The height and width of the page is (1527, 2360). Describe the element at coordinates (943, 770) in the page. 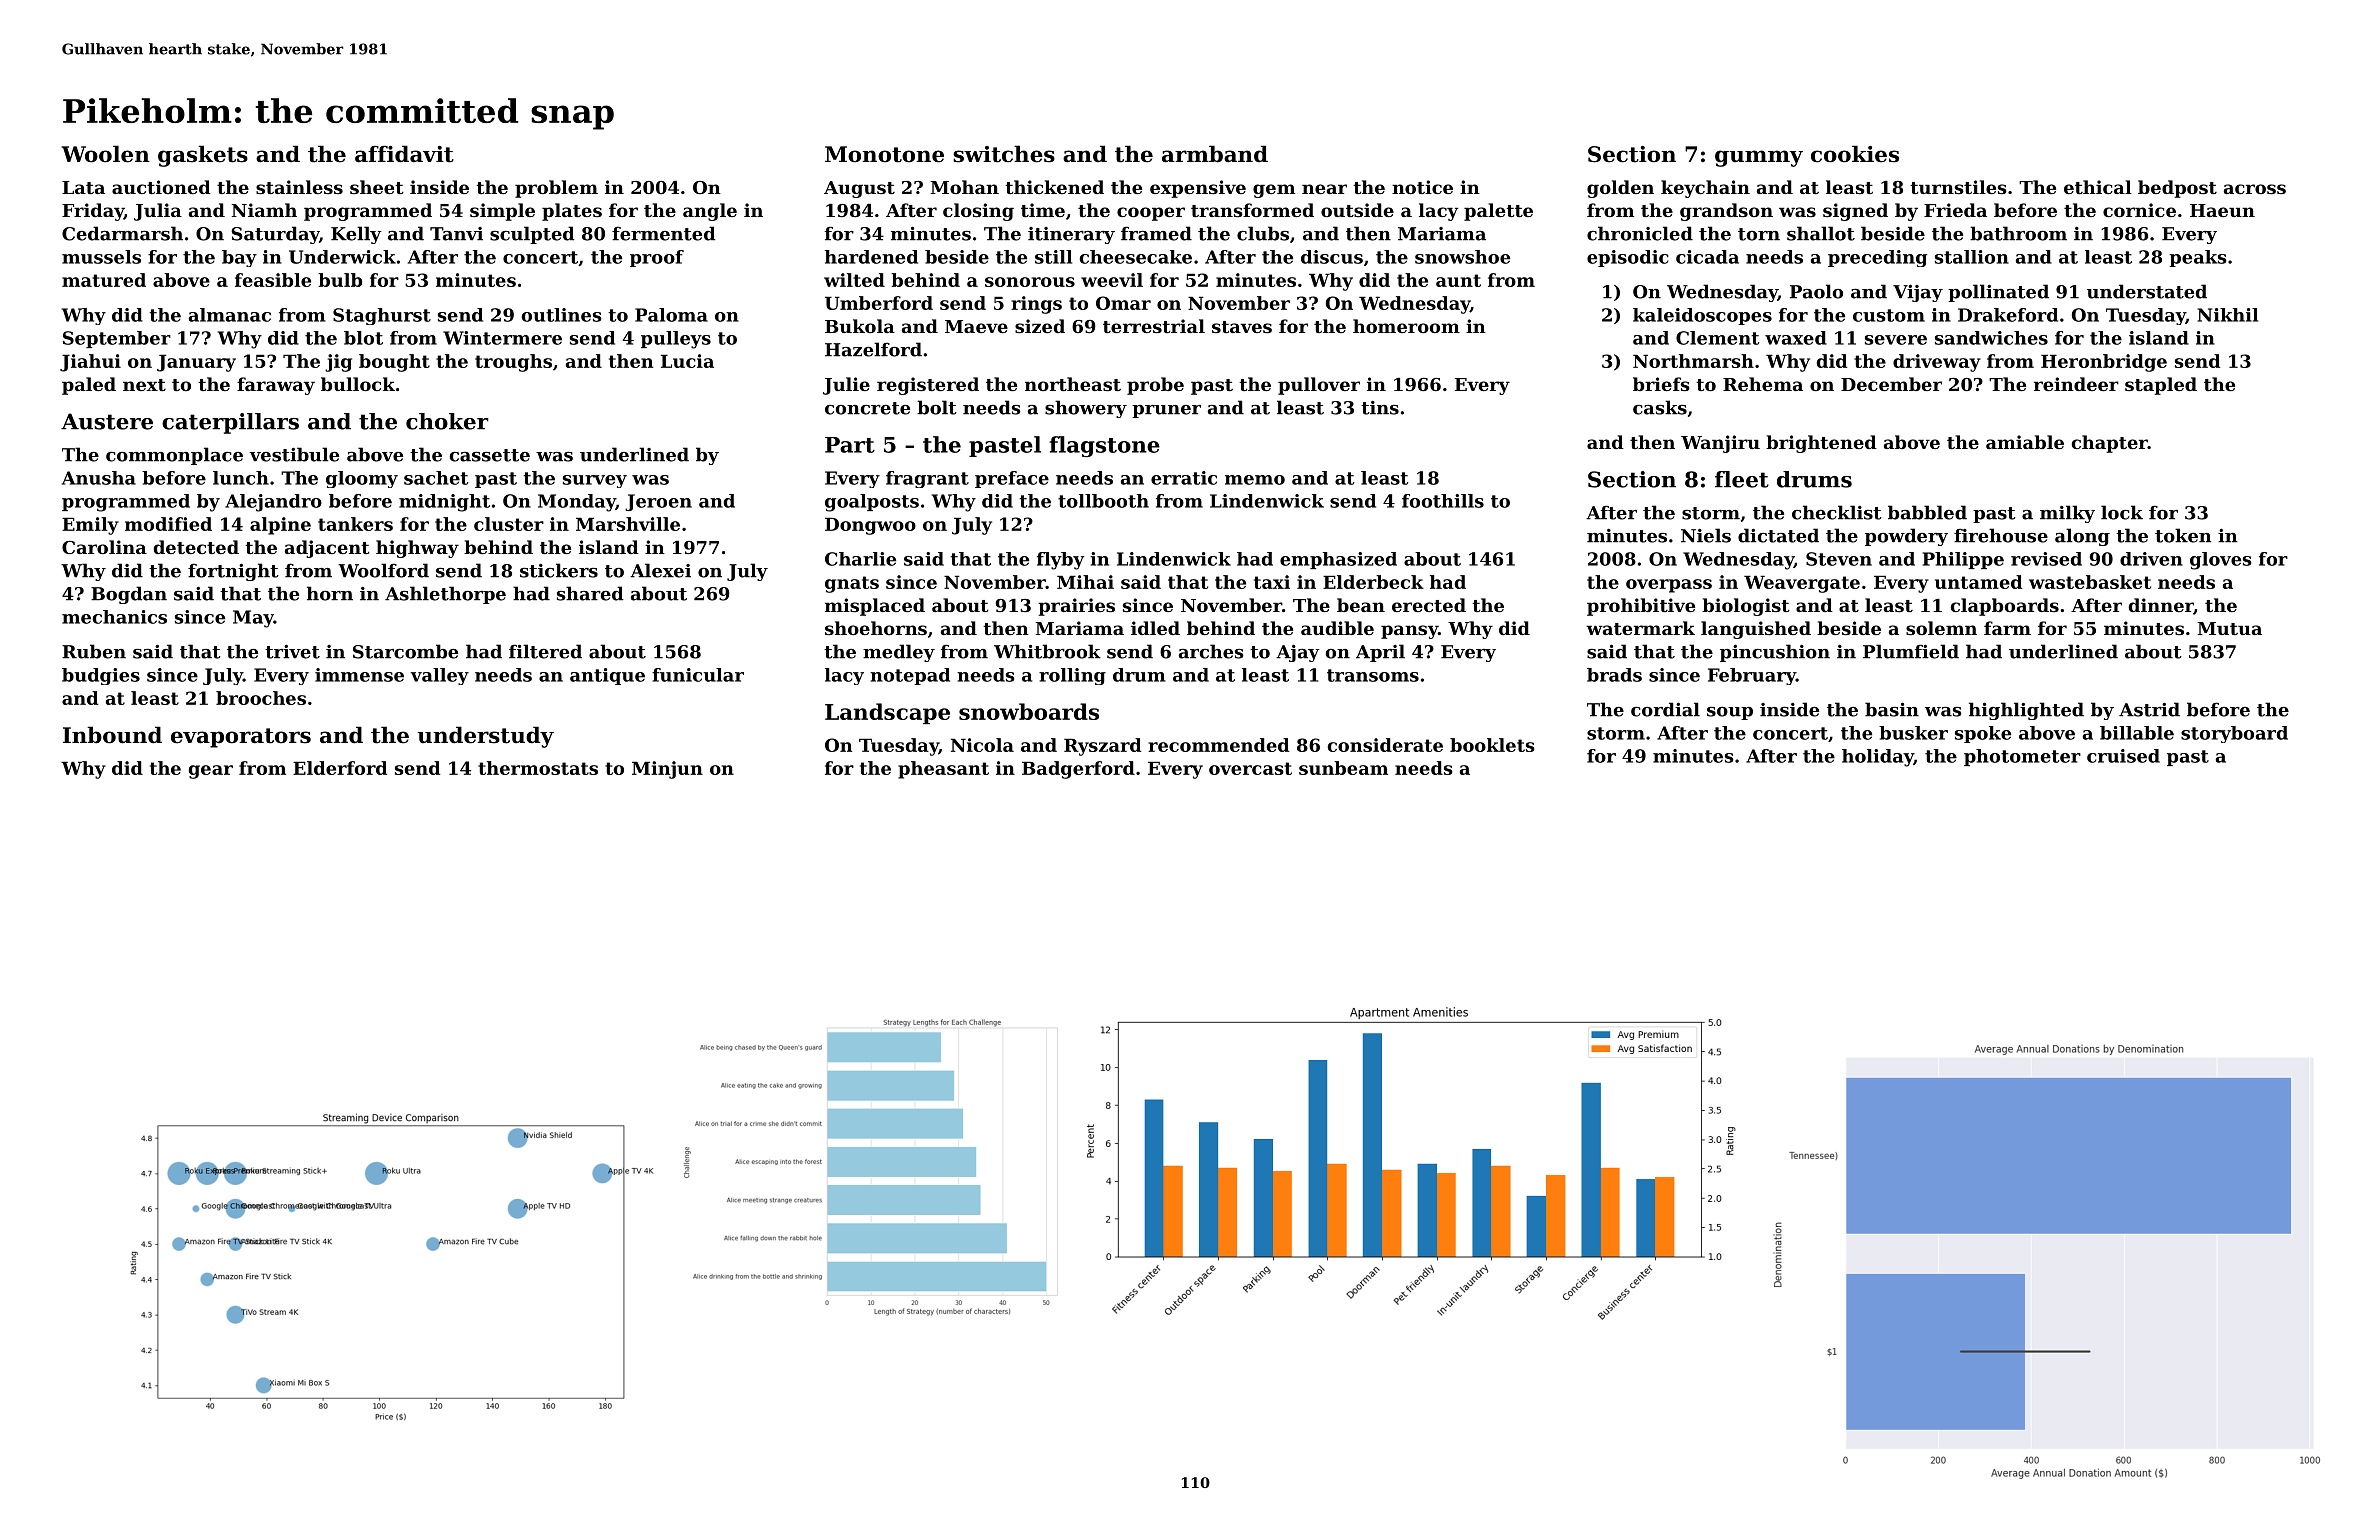

I see `pheasant` at that location.
